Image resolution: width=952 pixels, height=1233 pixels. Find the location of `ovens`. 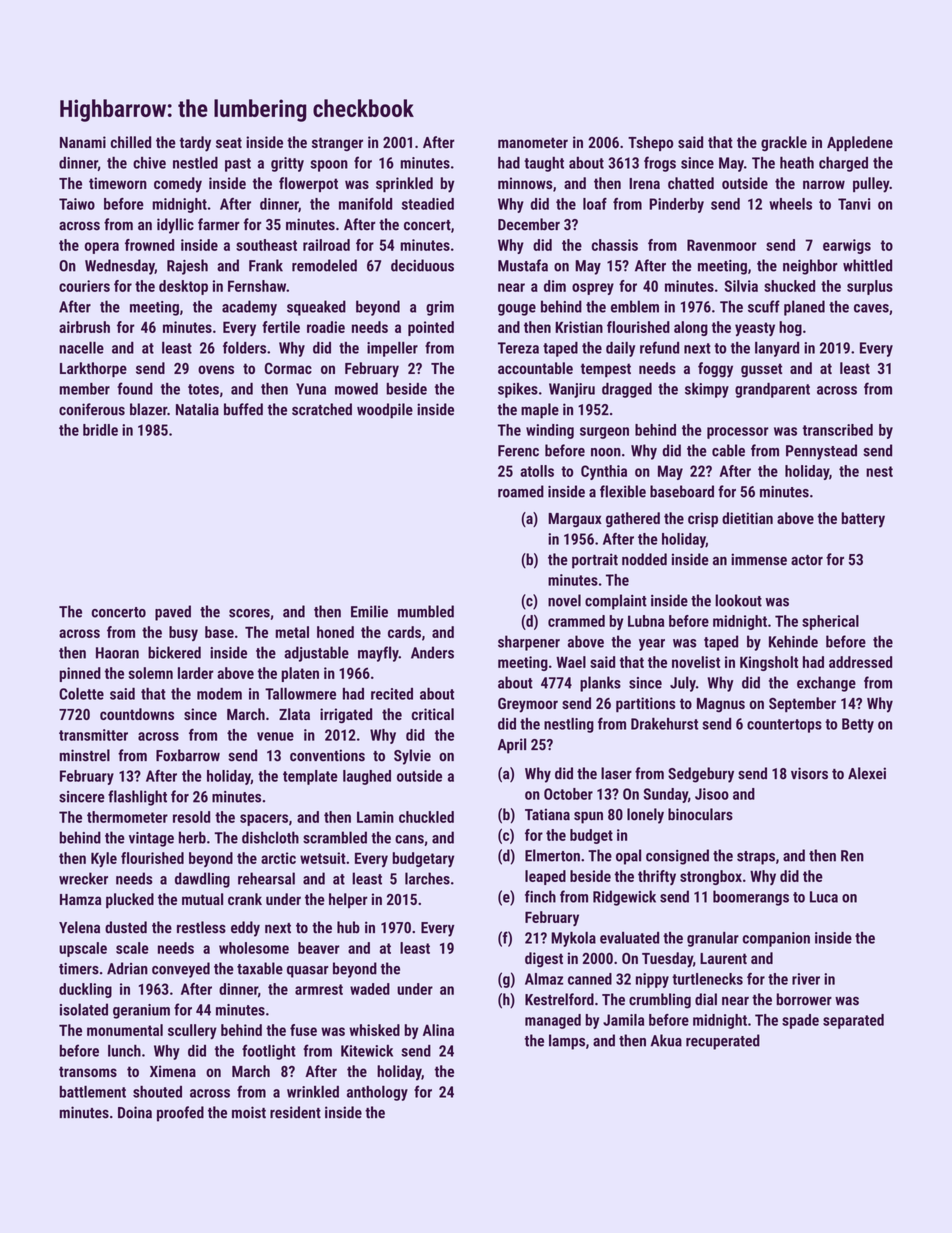

ovens is located at coordinates (216, 369).
